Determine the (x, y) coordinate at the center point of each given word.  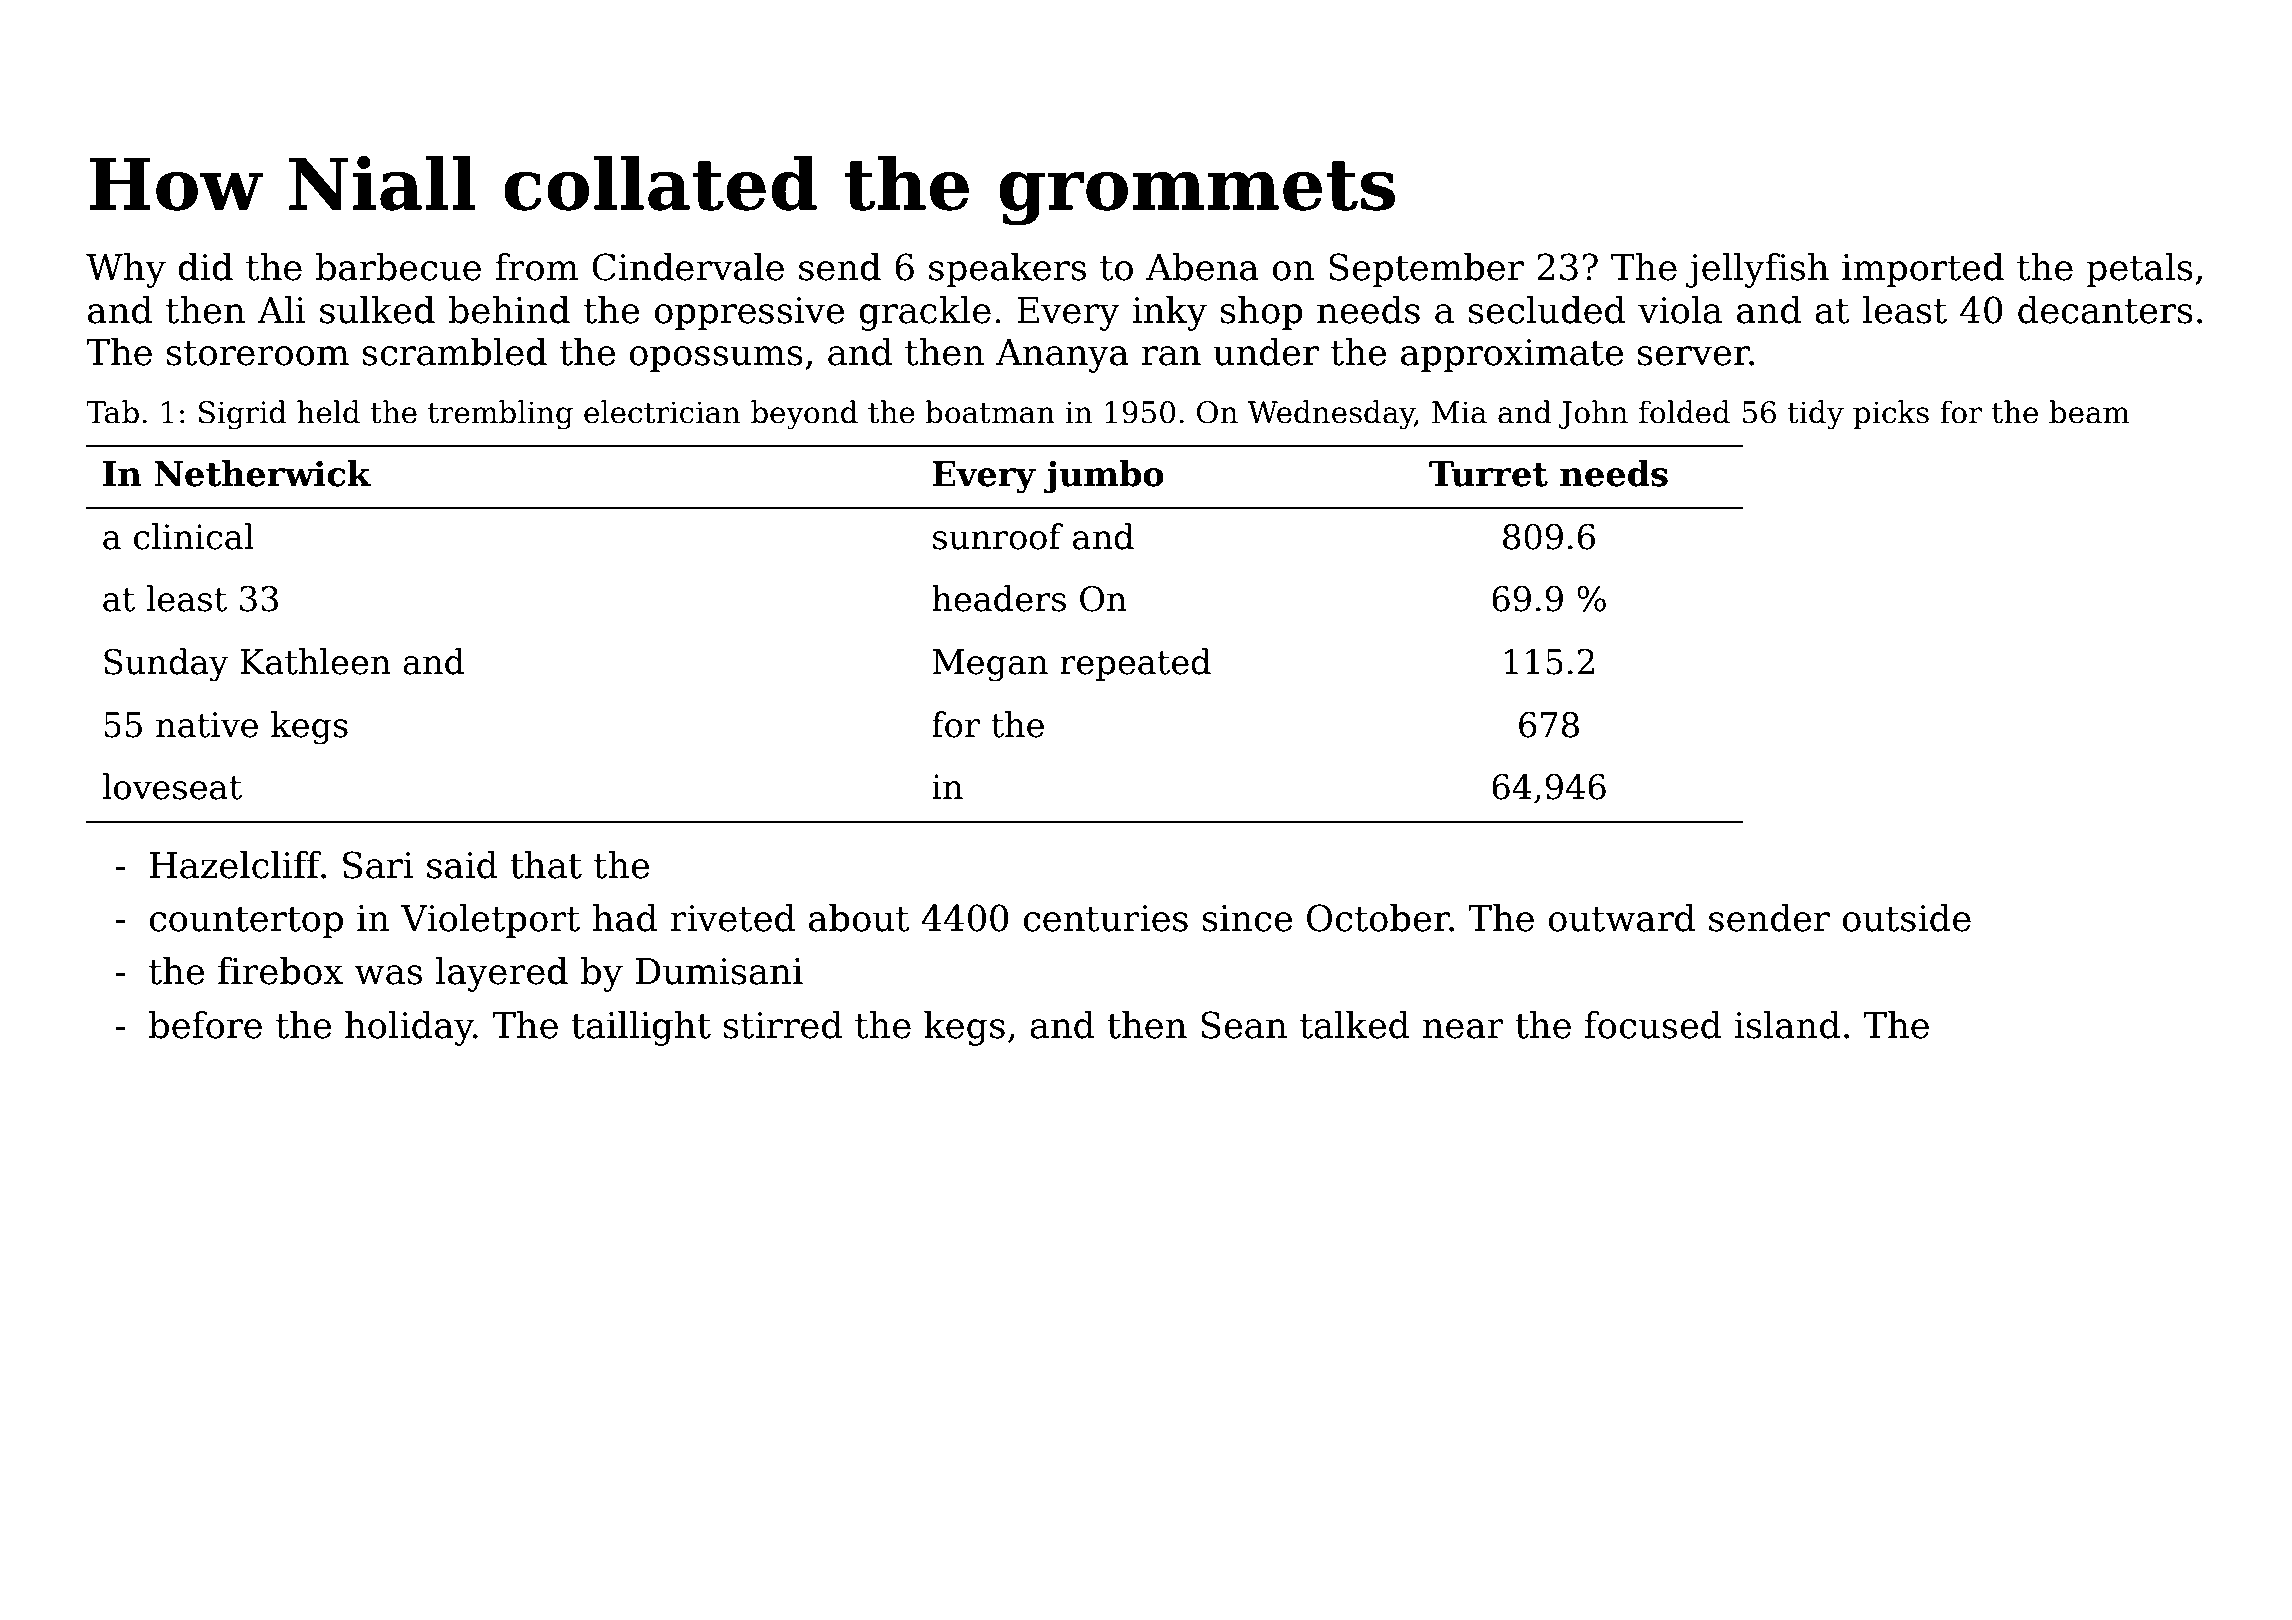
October (1378, 918)
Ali (281, 309)
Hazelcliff (236, 865)
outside (1906, 918)
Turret (1488, 474)
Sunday (166, 665)
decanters (2105, 310)
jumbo (1104, 477)
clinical (194, 536)
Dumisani (719, 971)
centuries (1105, 918)
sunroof (998, 536)
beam (2089, 412)
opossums (716, 359)
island (1787, 1025)
